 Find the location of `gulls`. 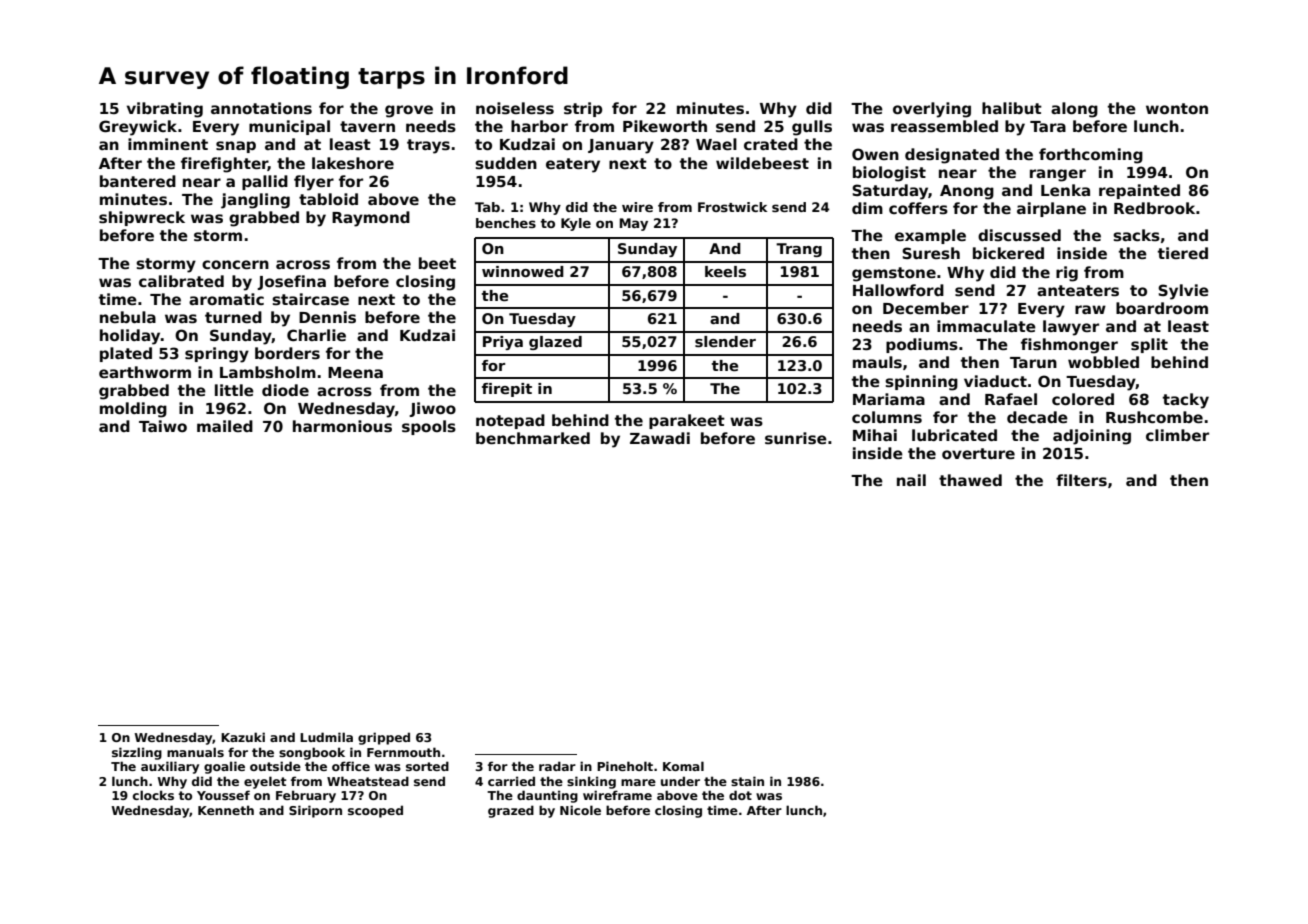

gulls is located at coordinates (812, 128).
